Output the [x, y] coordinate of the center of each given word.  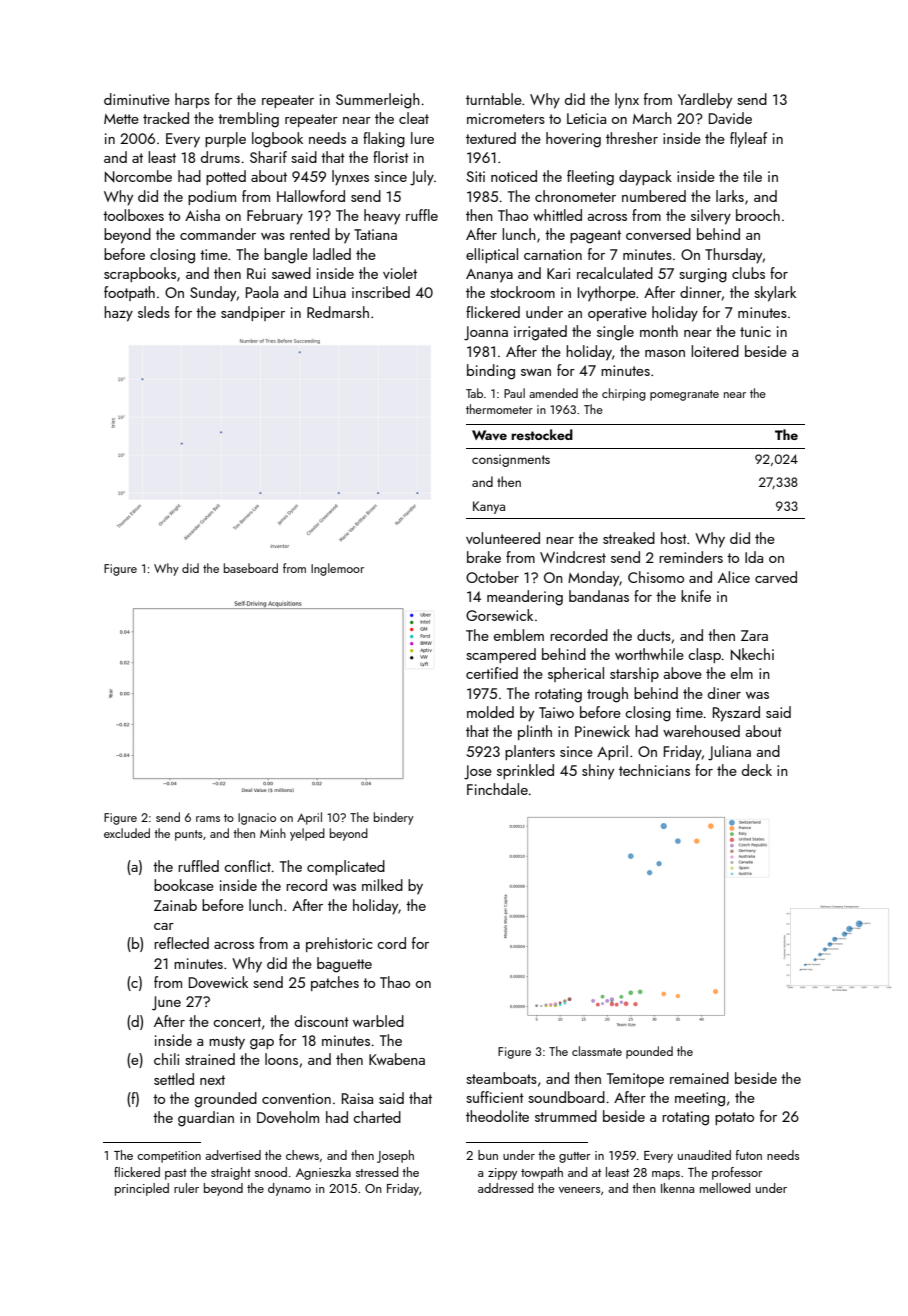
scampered [501, 655]
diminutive [137, 99]
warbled [378, 1021]
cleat [414, 118]
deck [757, 770]
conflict [247, 866]
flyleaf [748, 140]
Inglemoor [337, 569]
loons [281, 1059]
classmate [597, 1051]
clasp [704, 655]
